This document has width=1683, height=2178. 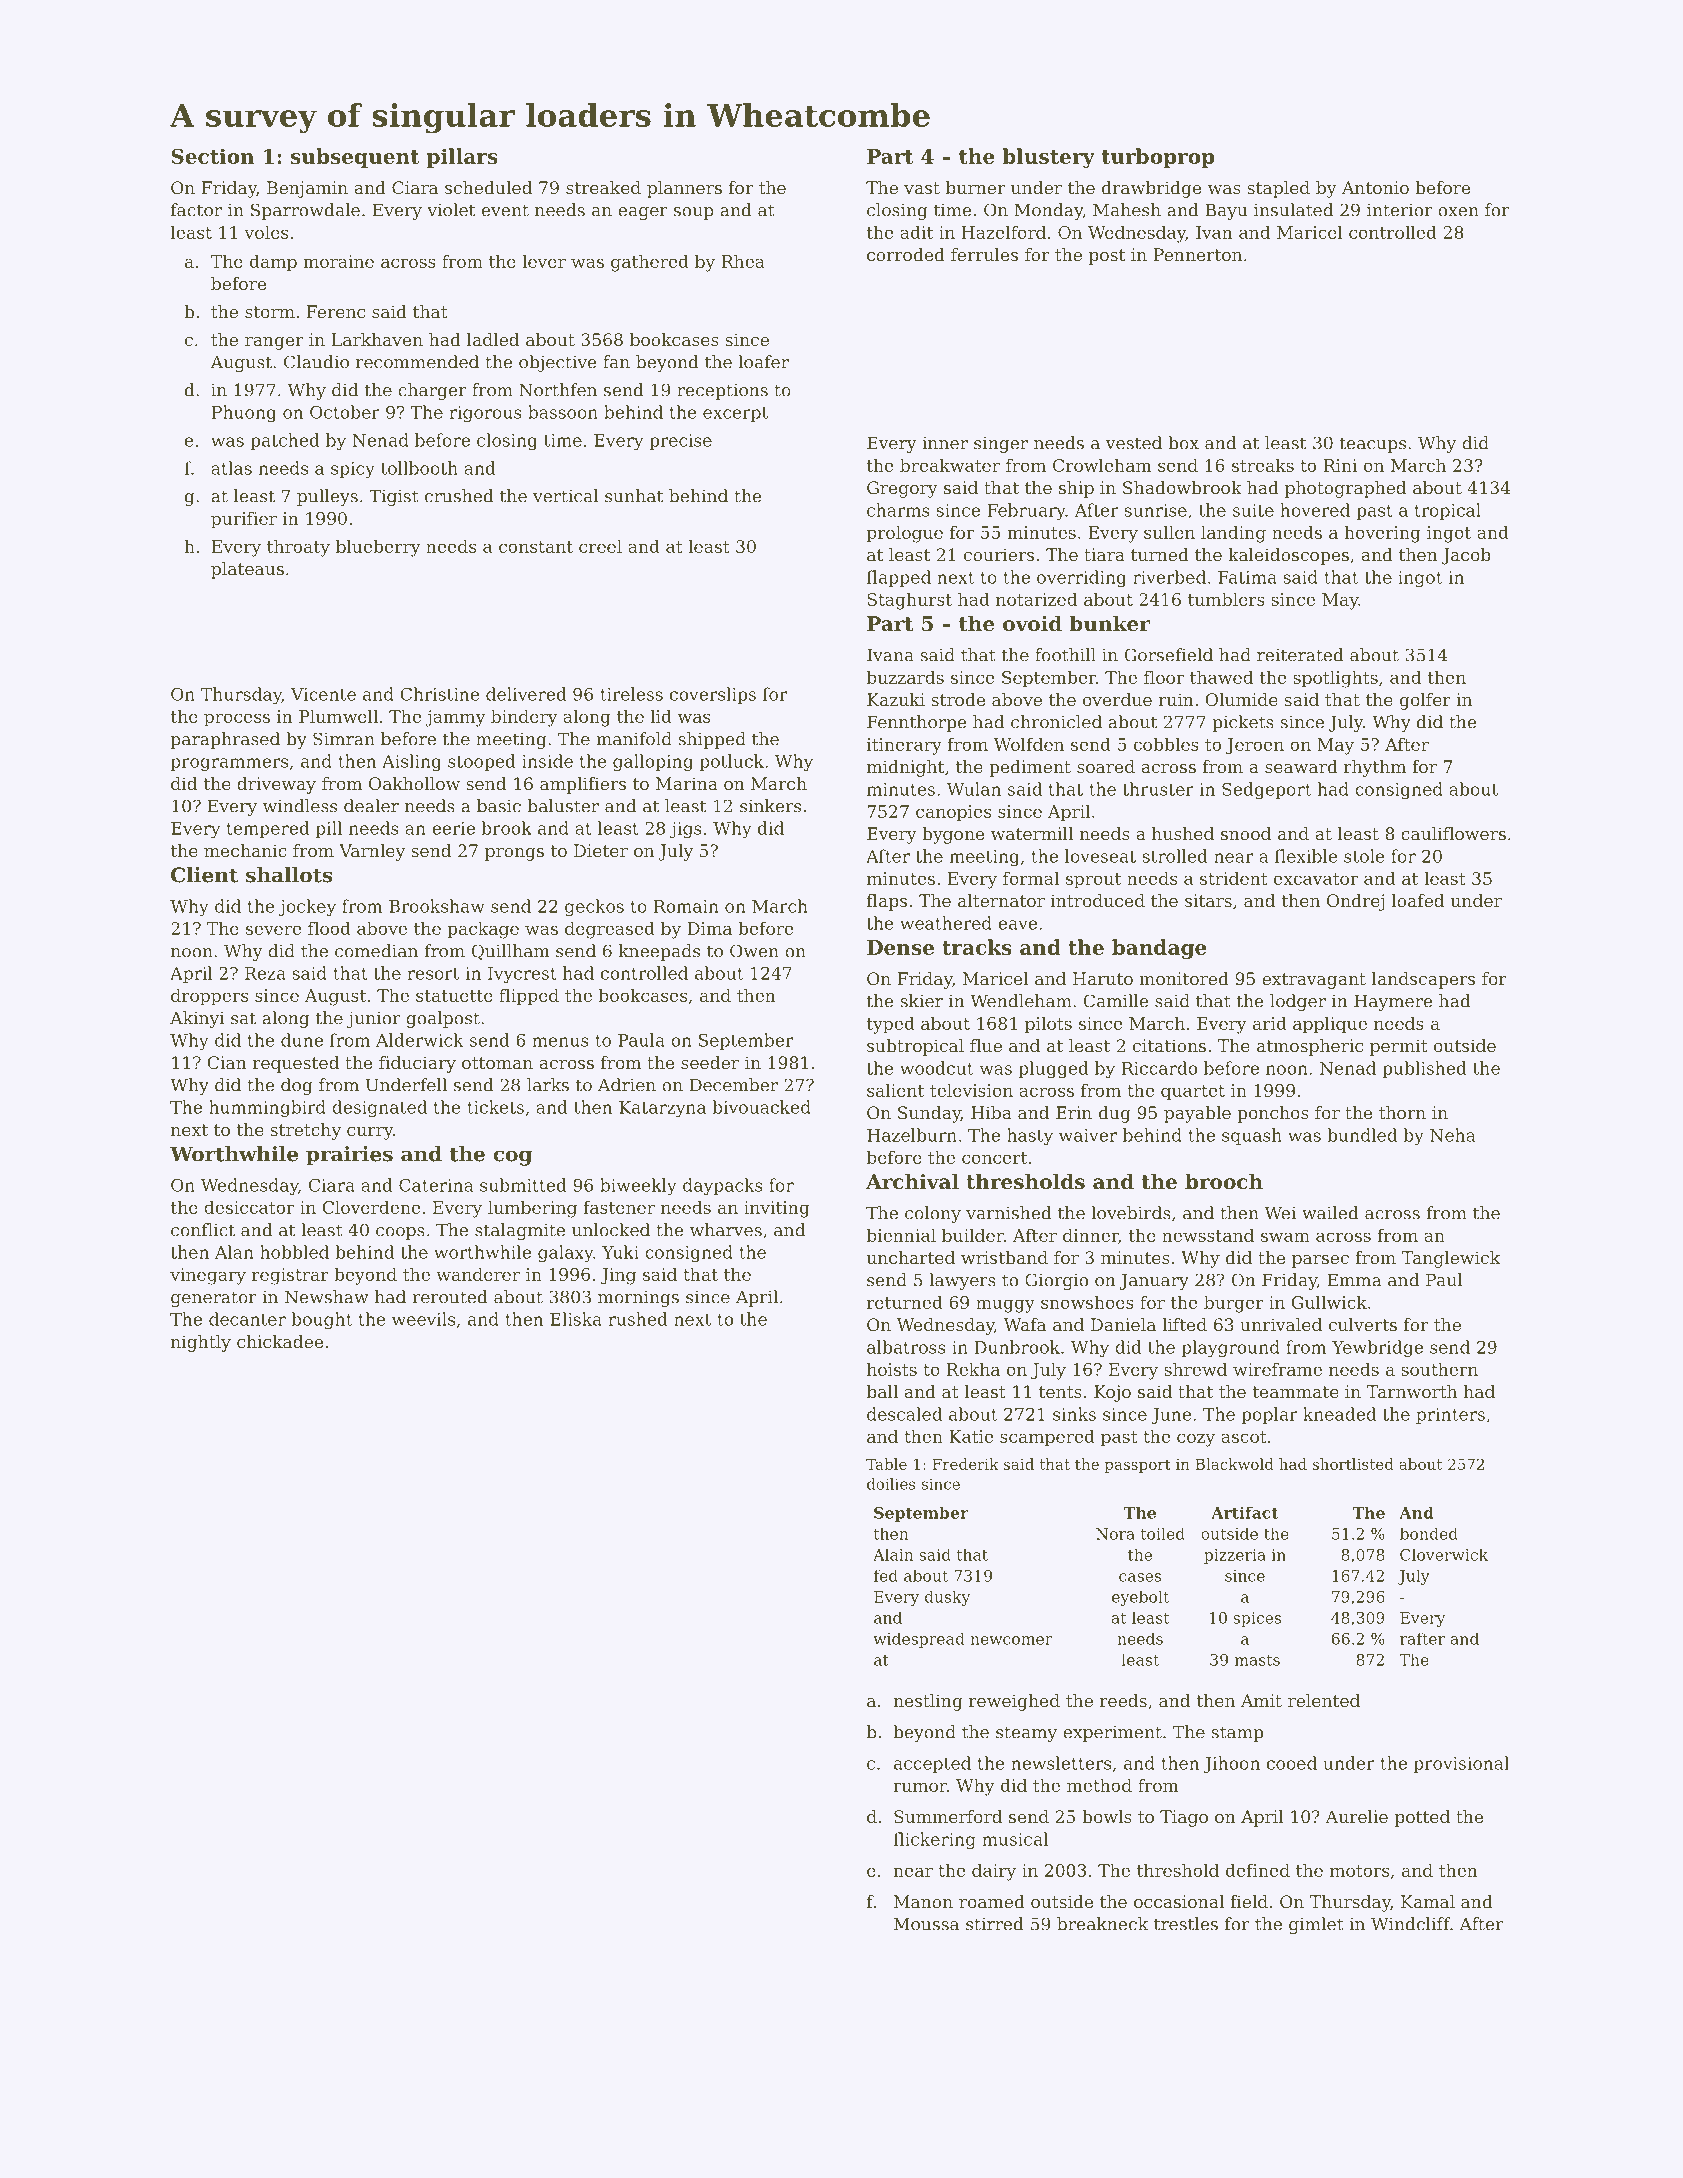 What do you see at coordinates (726, 1230) in the document?
I see `wharves` at bounding box center [726, 1230].
